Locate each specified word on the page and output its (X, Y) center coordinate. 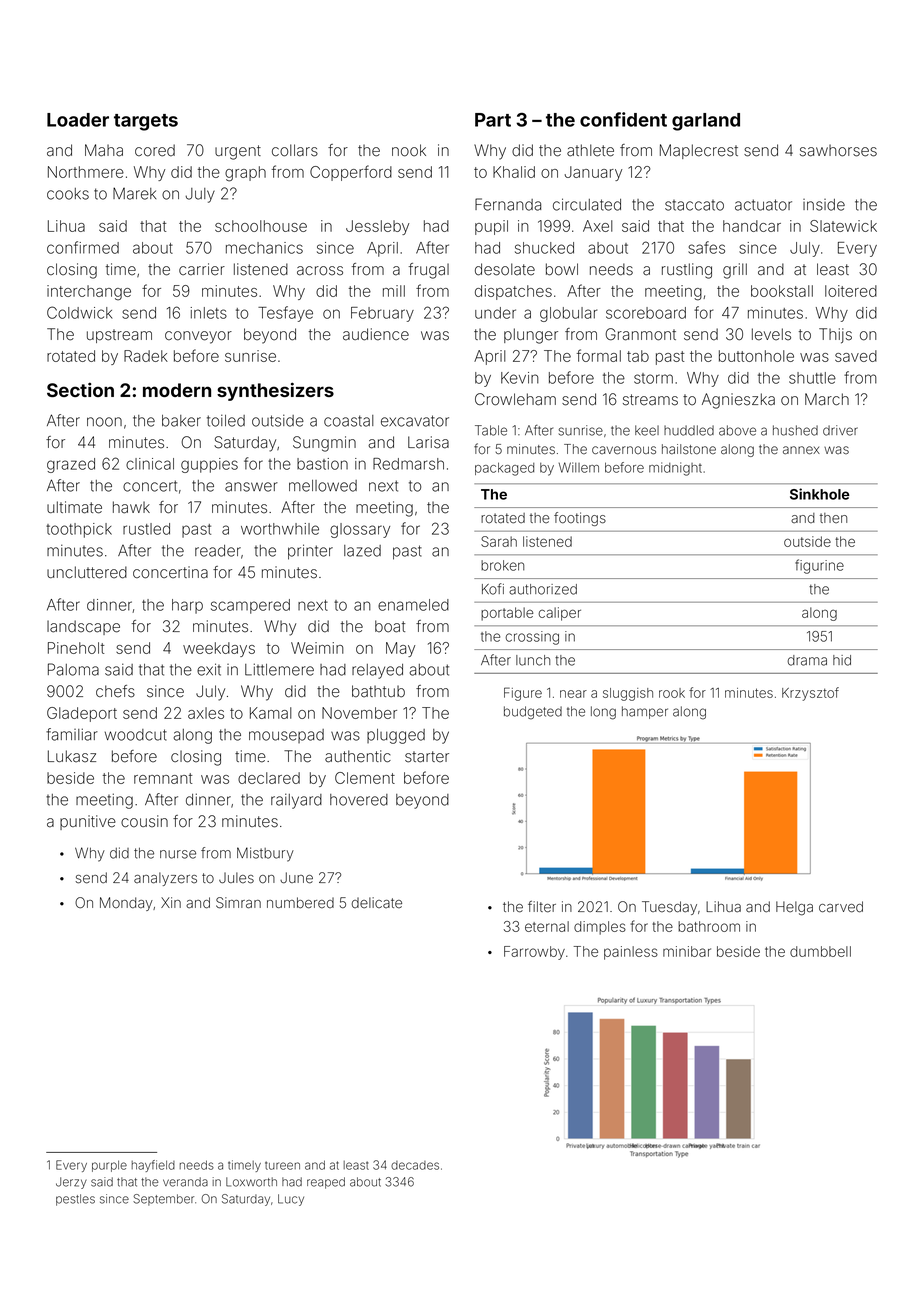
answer (251, 487)
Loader (78, 120)
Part (493, 120)
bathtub (378, 691)
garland (706, 122)
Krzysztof (810, 694)
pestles (75, 1200)
